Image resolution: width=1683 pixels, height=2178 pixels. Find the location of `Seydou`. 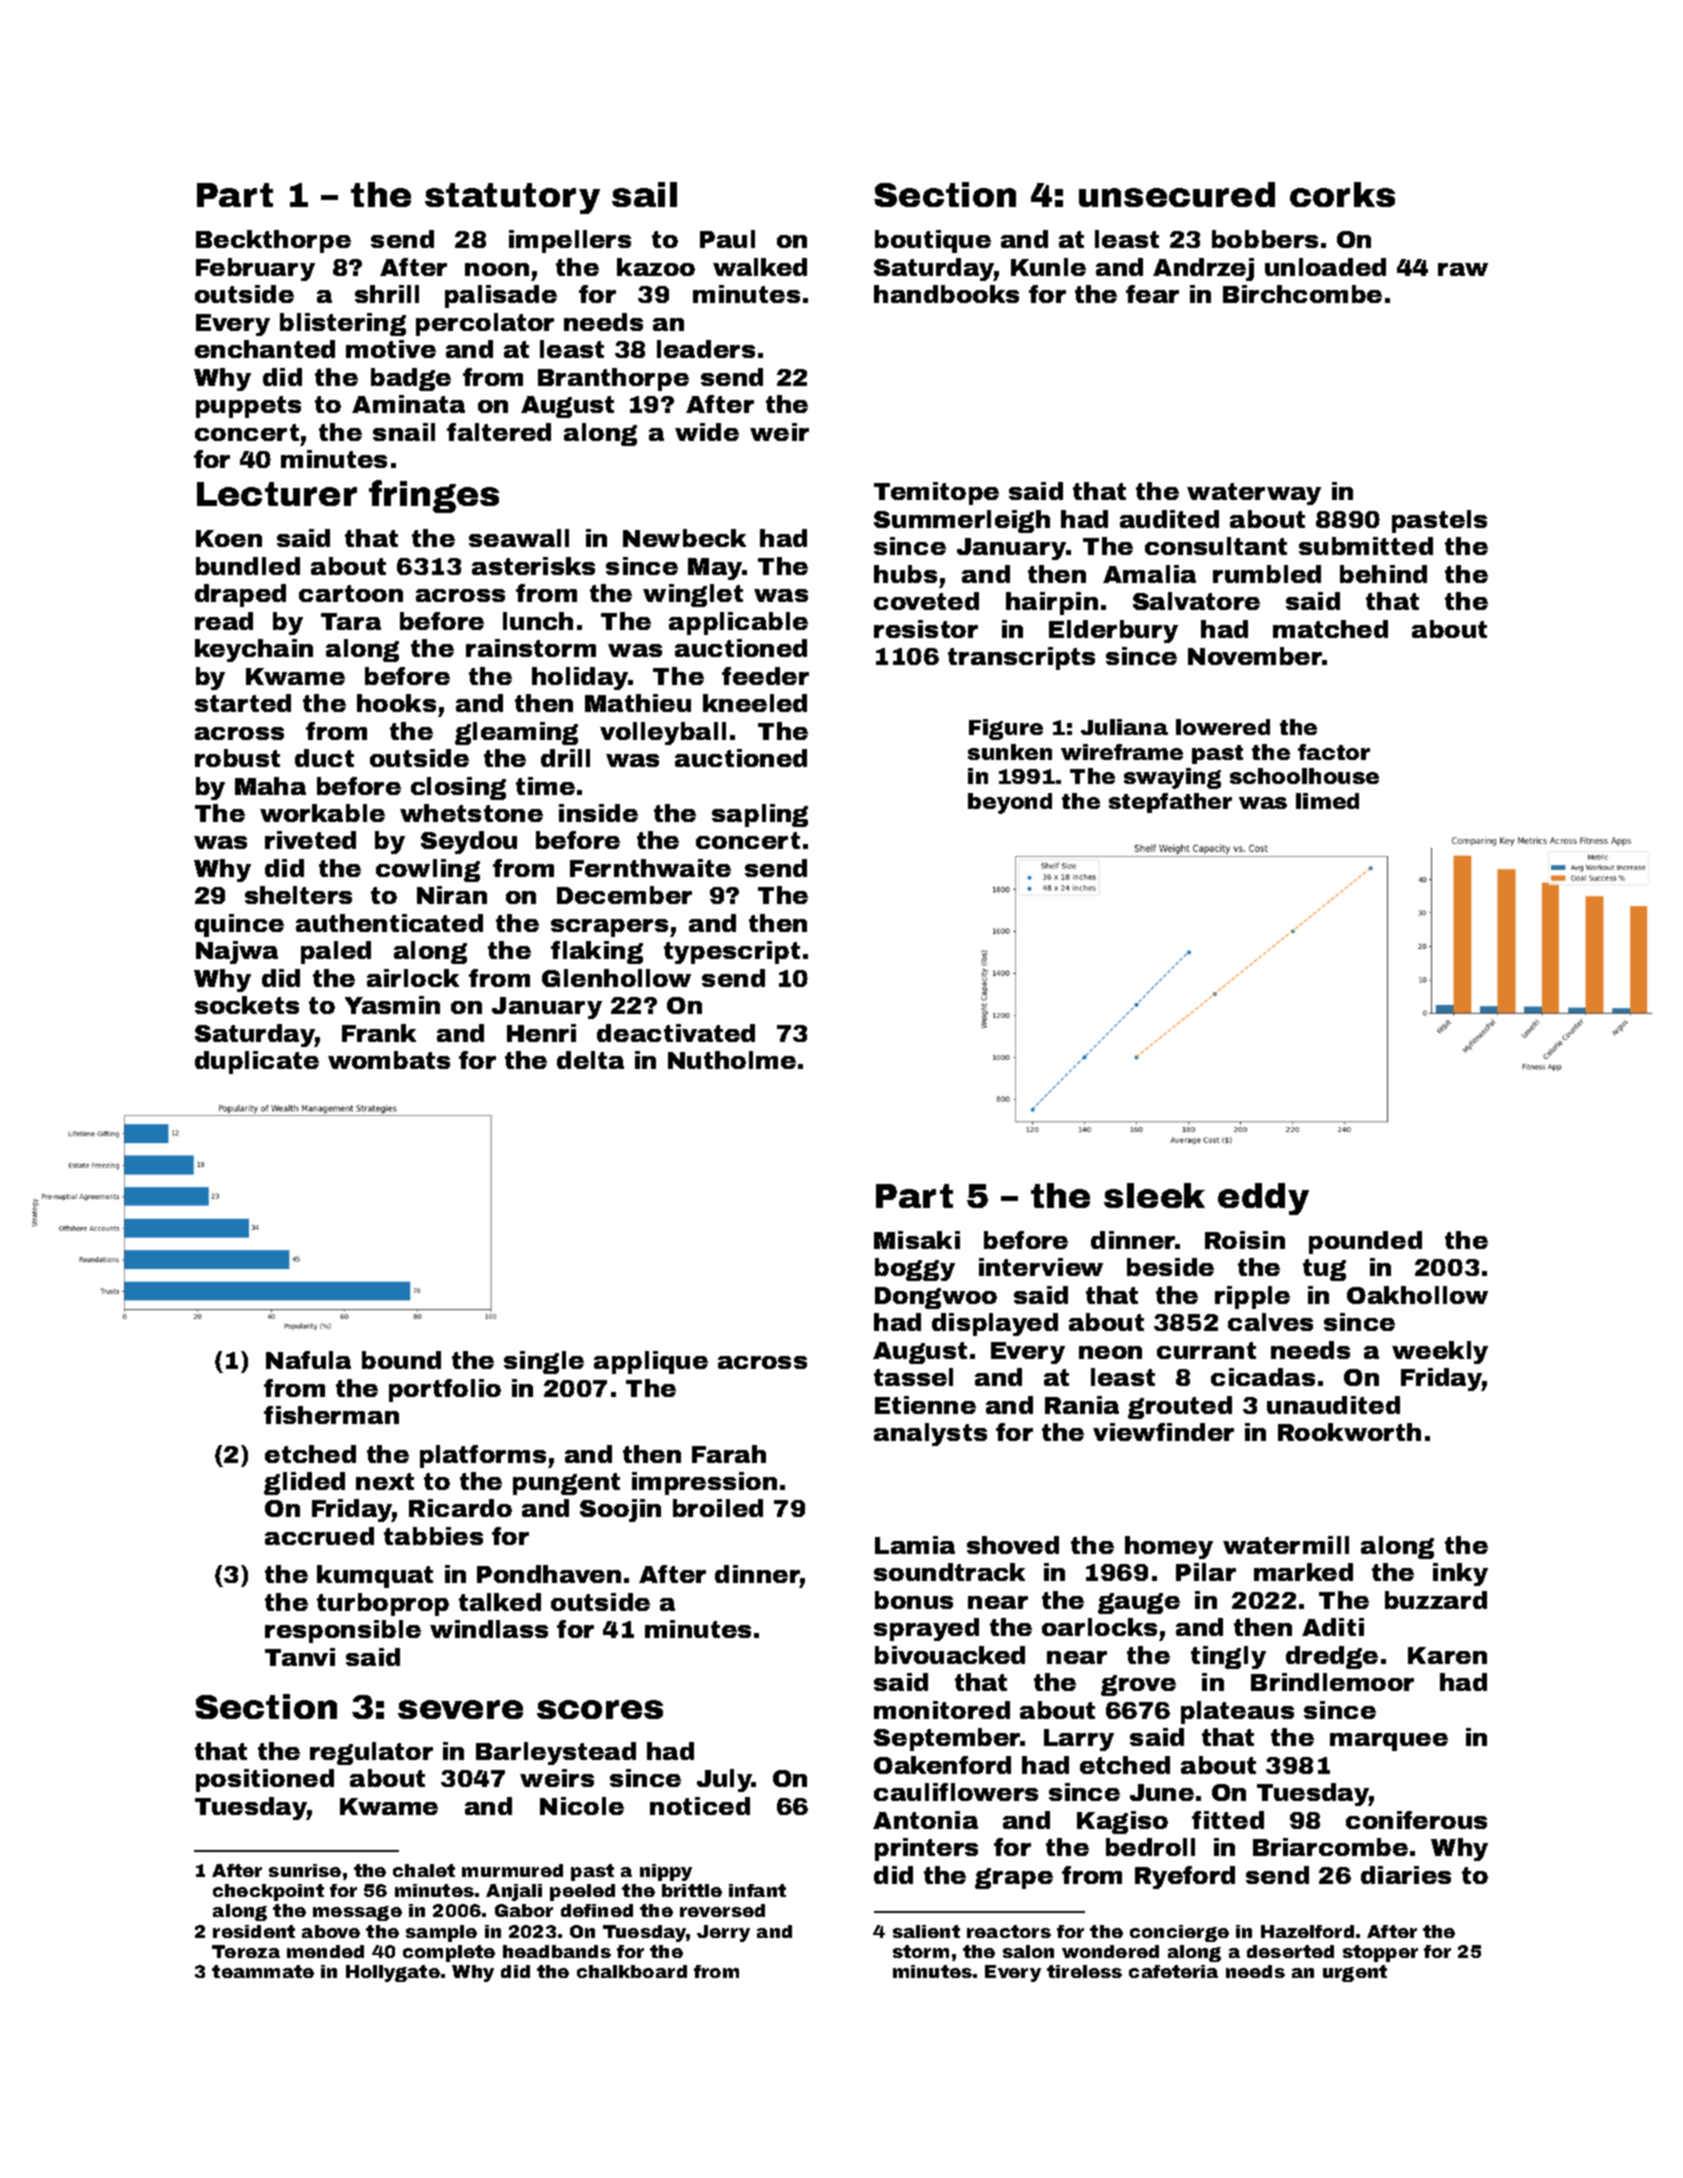

Seydou is located at coordinates (469, 842).
